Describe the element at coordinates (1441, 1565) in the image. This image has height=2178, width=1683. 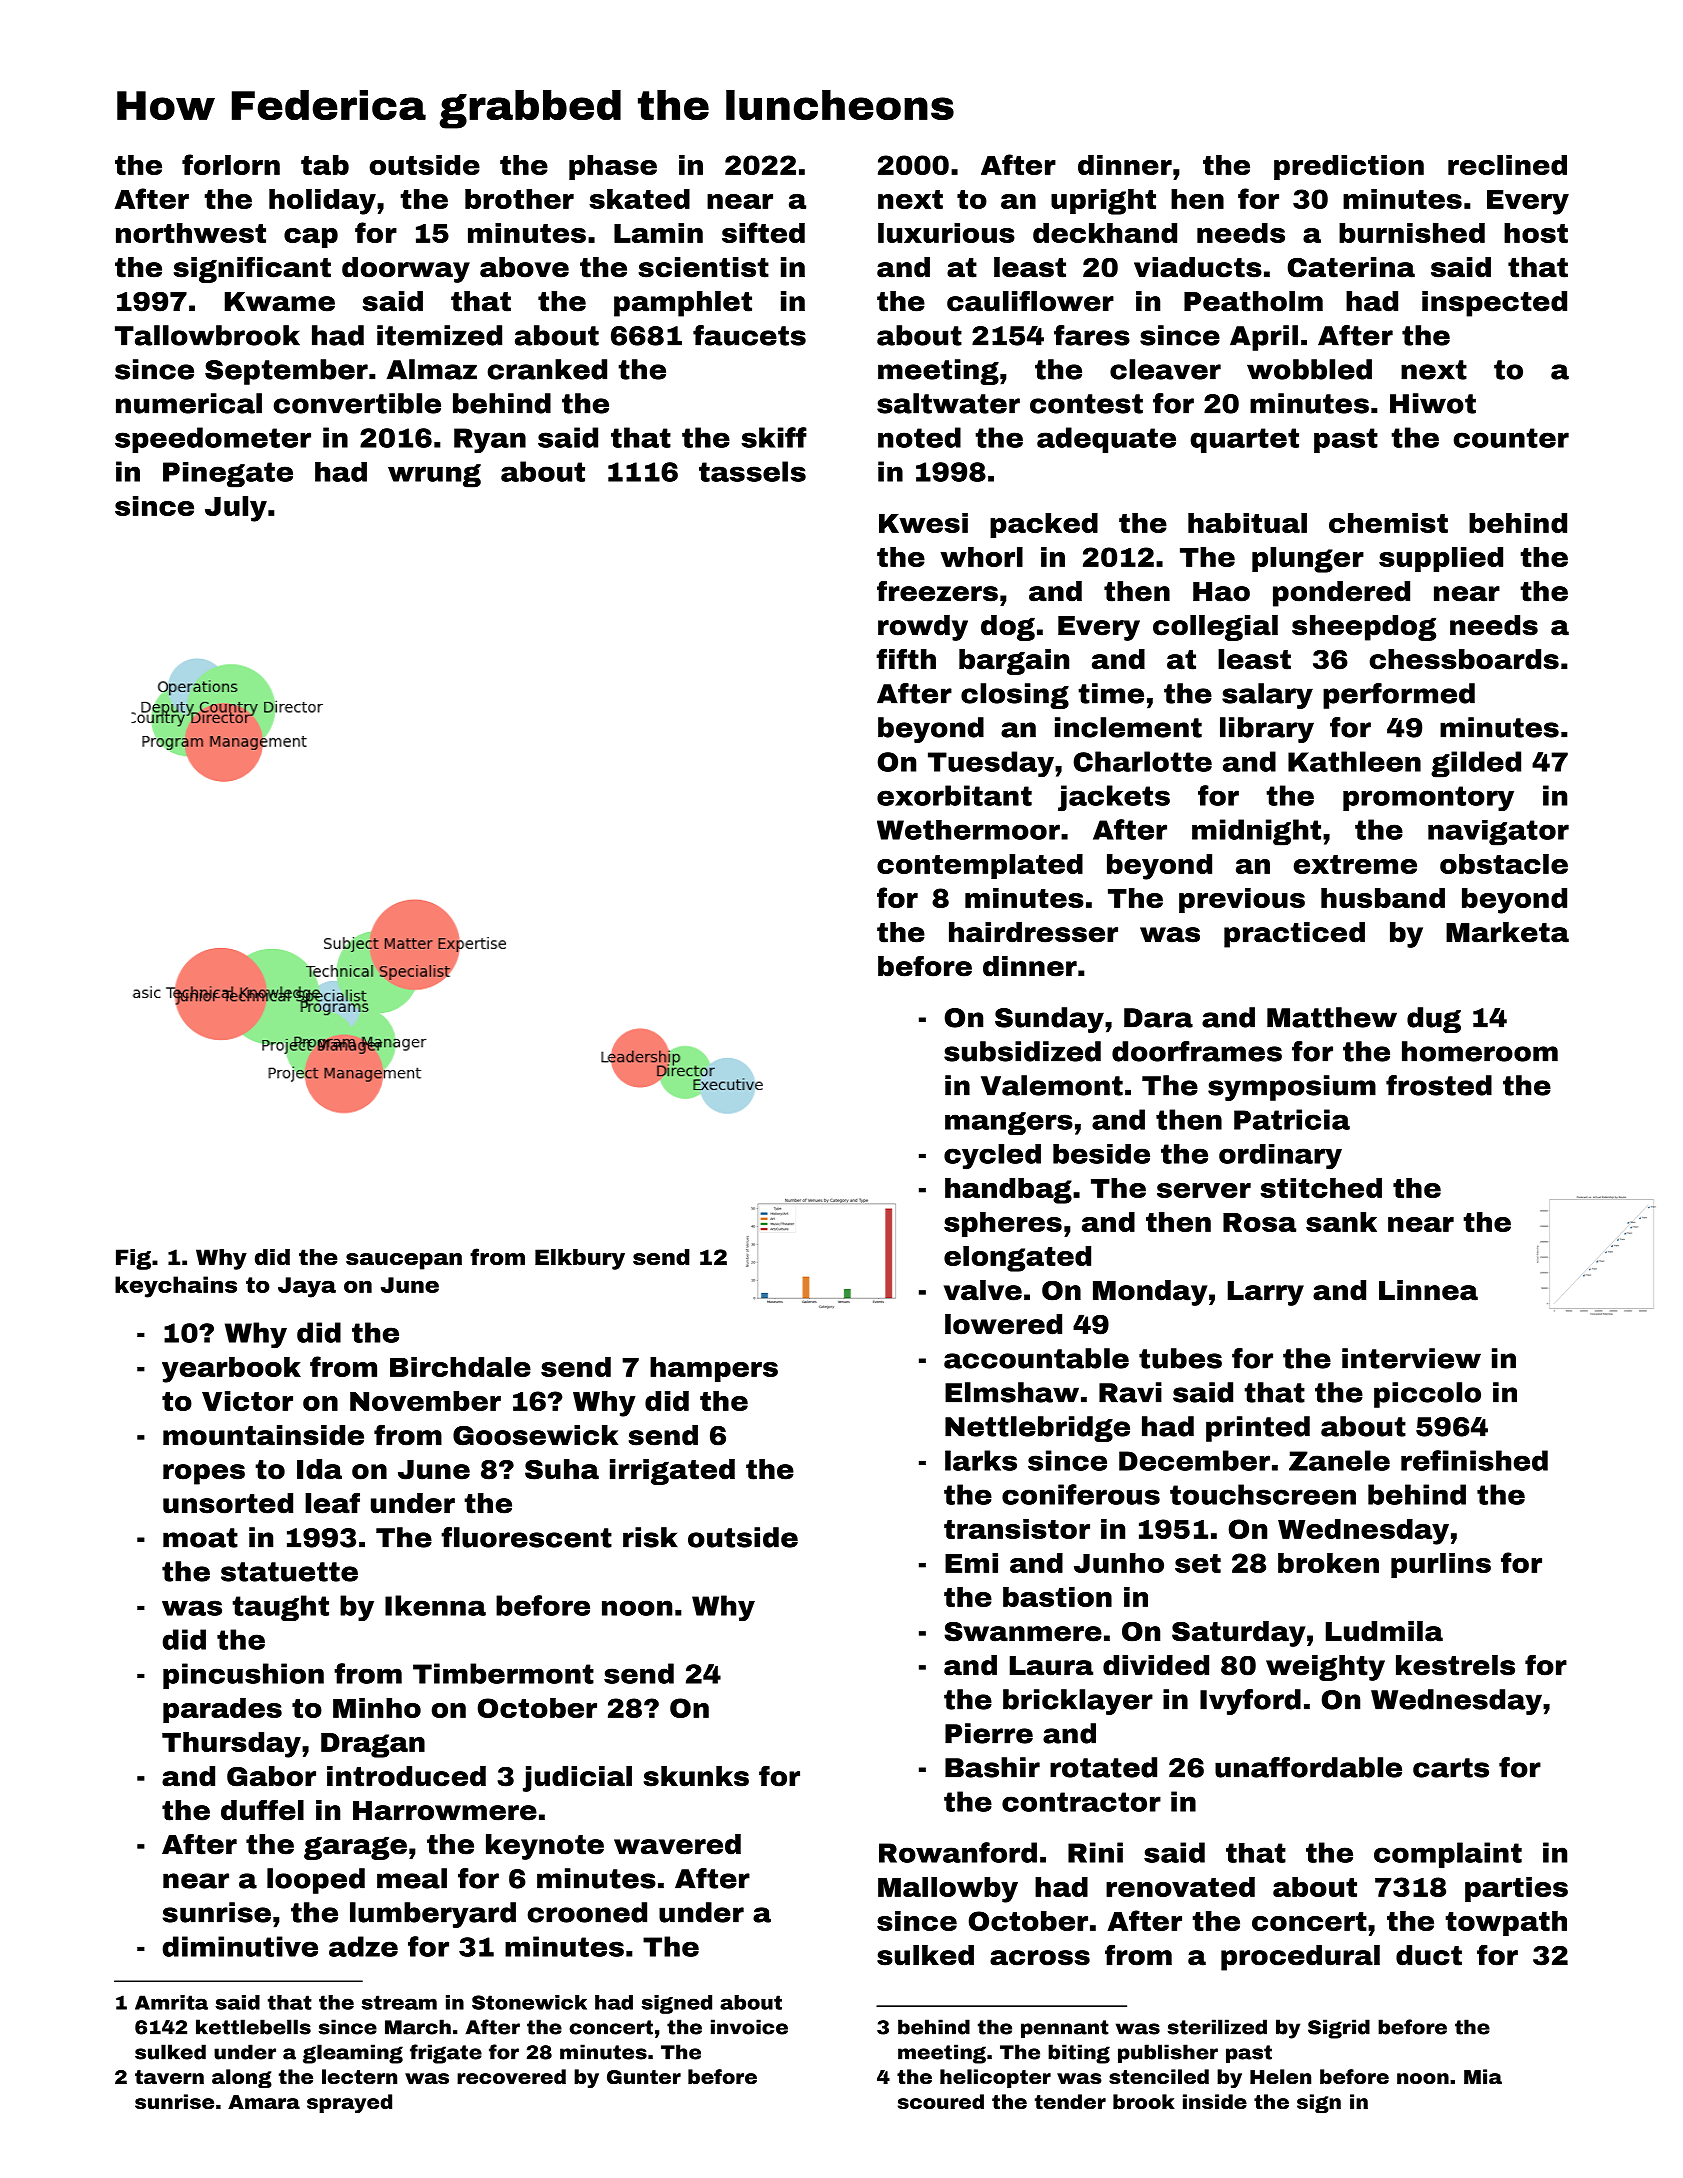
I see `purlins` at that location.
